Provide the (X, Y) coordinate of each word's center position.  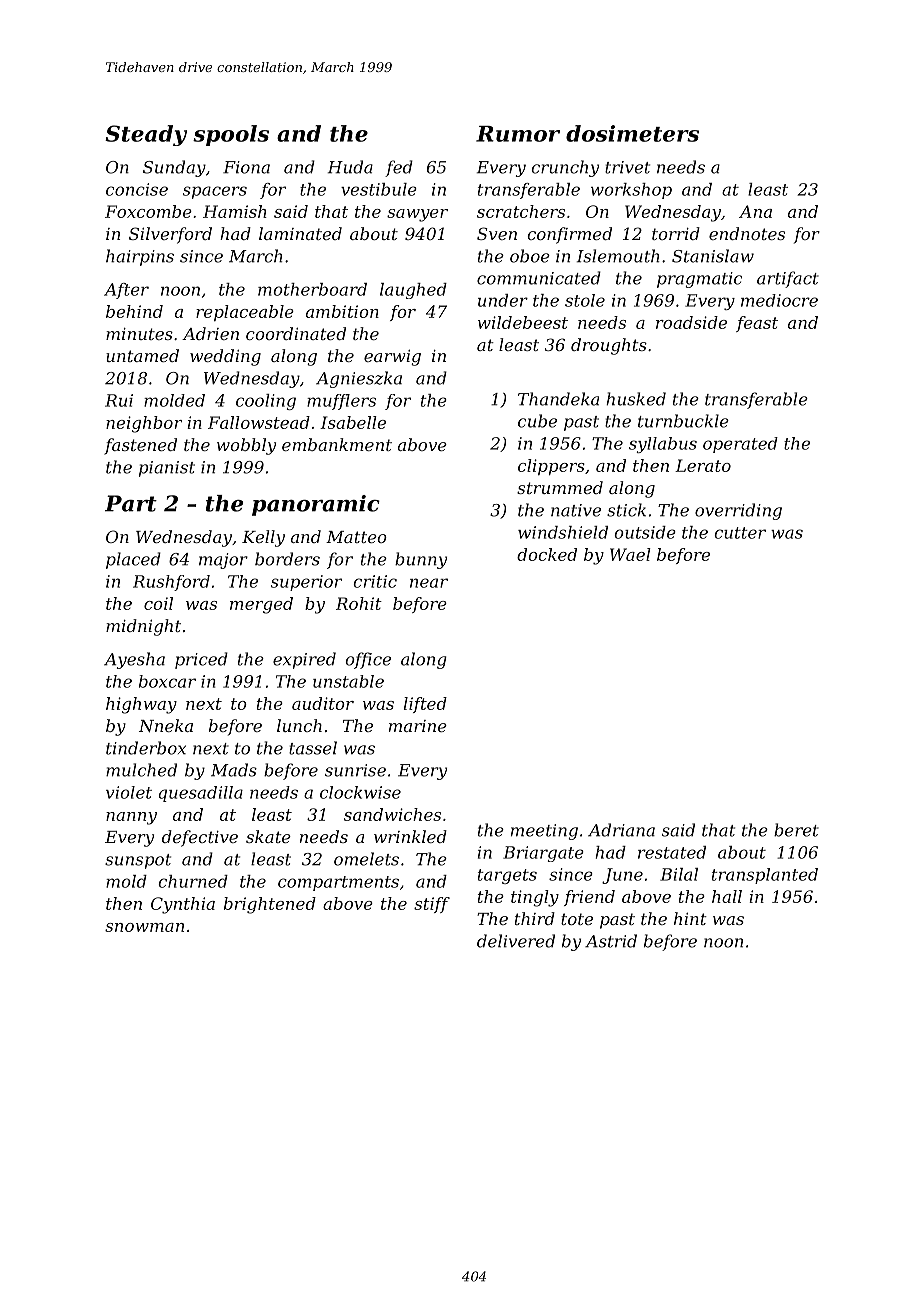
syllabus (663, 445)
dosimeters (632, 133)
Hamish (235, 211)
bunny (421, 560)
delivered (516, 941)
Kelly (263, 538)
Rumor (518, 134)
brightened (270, 905)
